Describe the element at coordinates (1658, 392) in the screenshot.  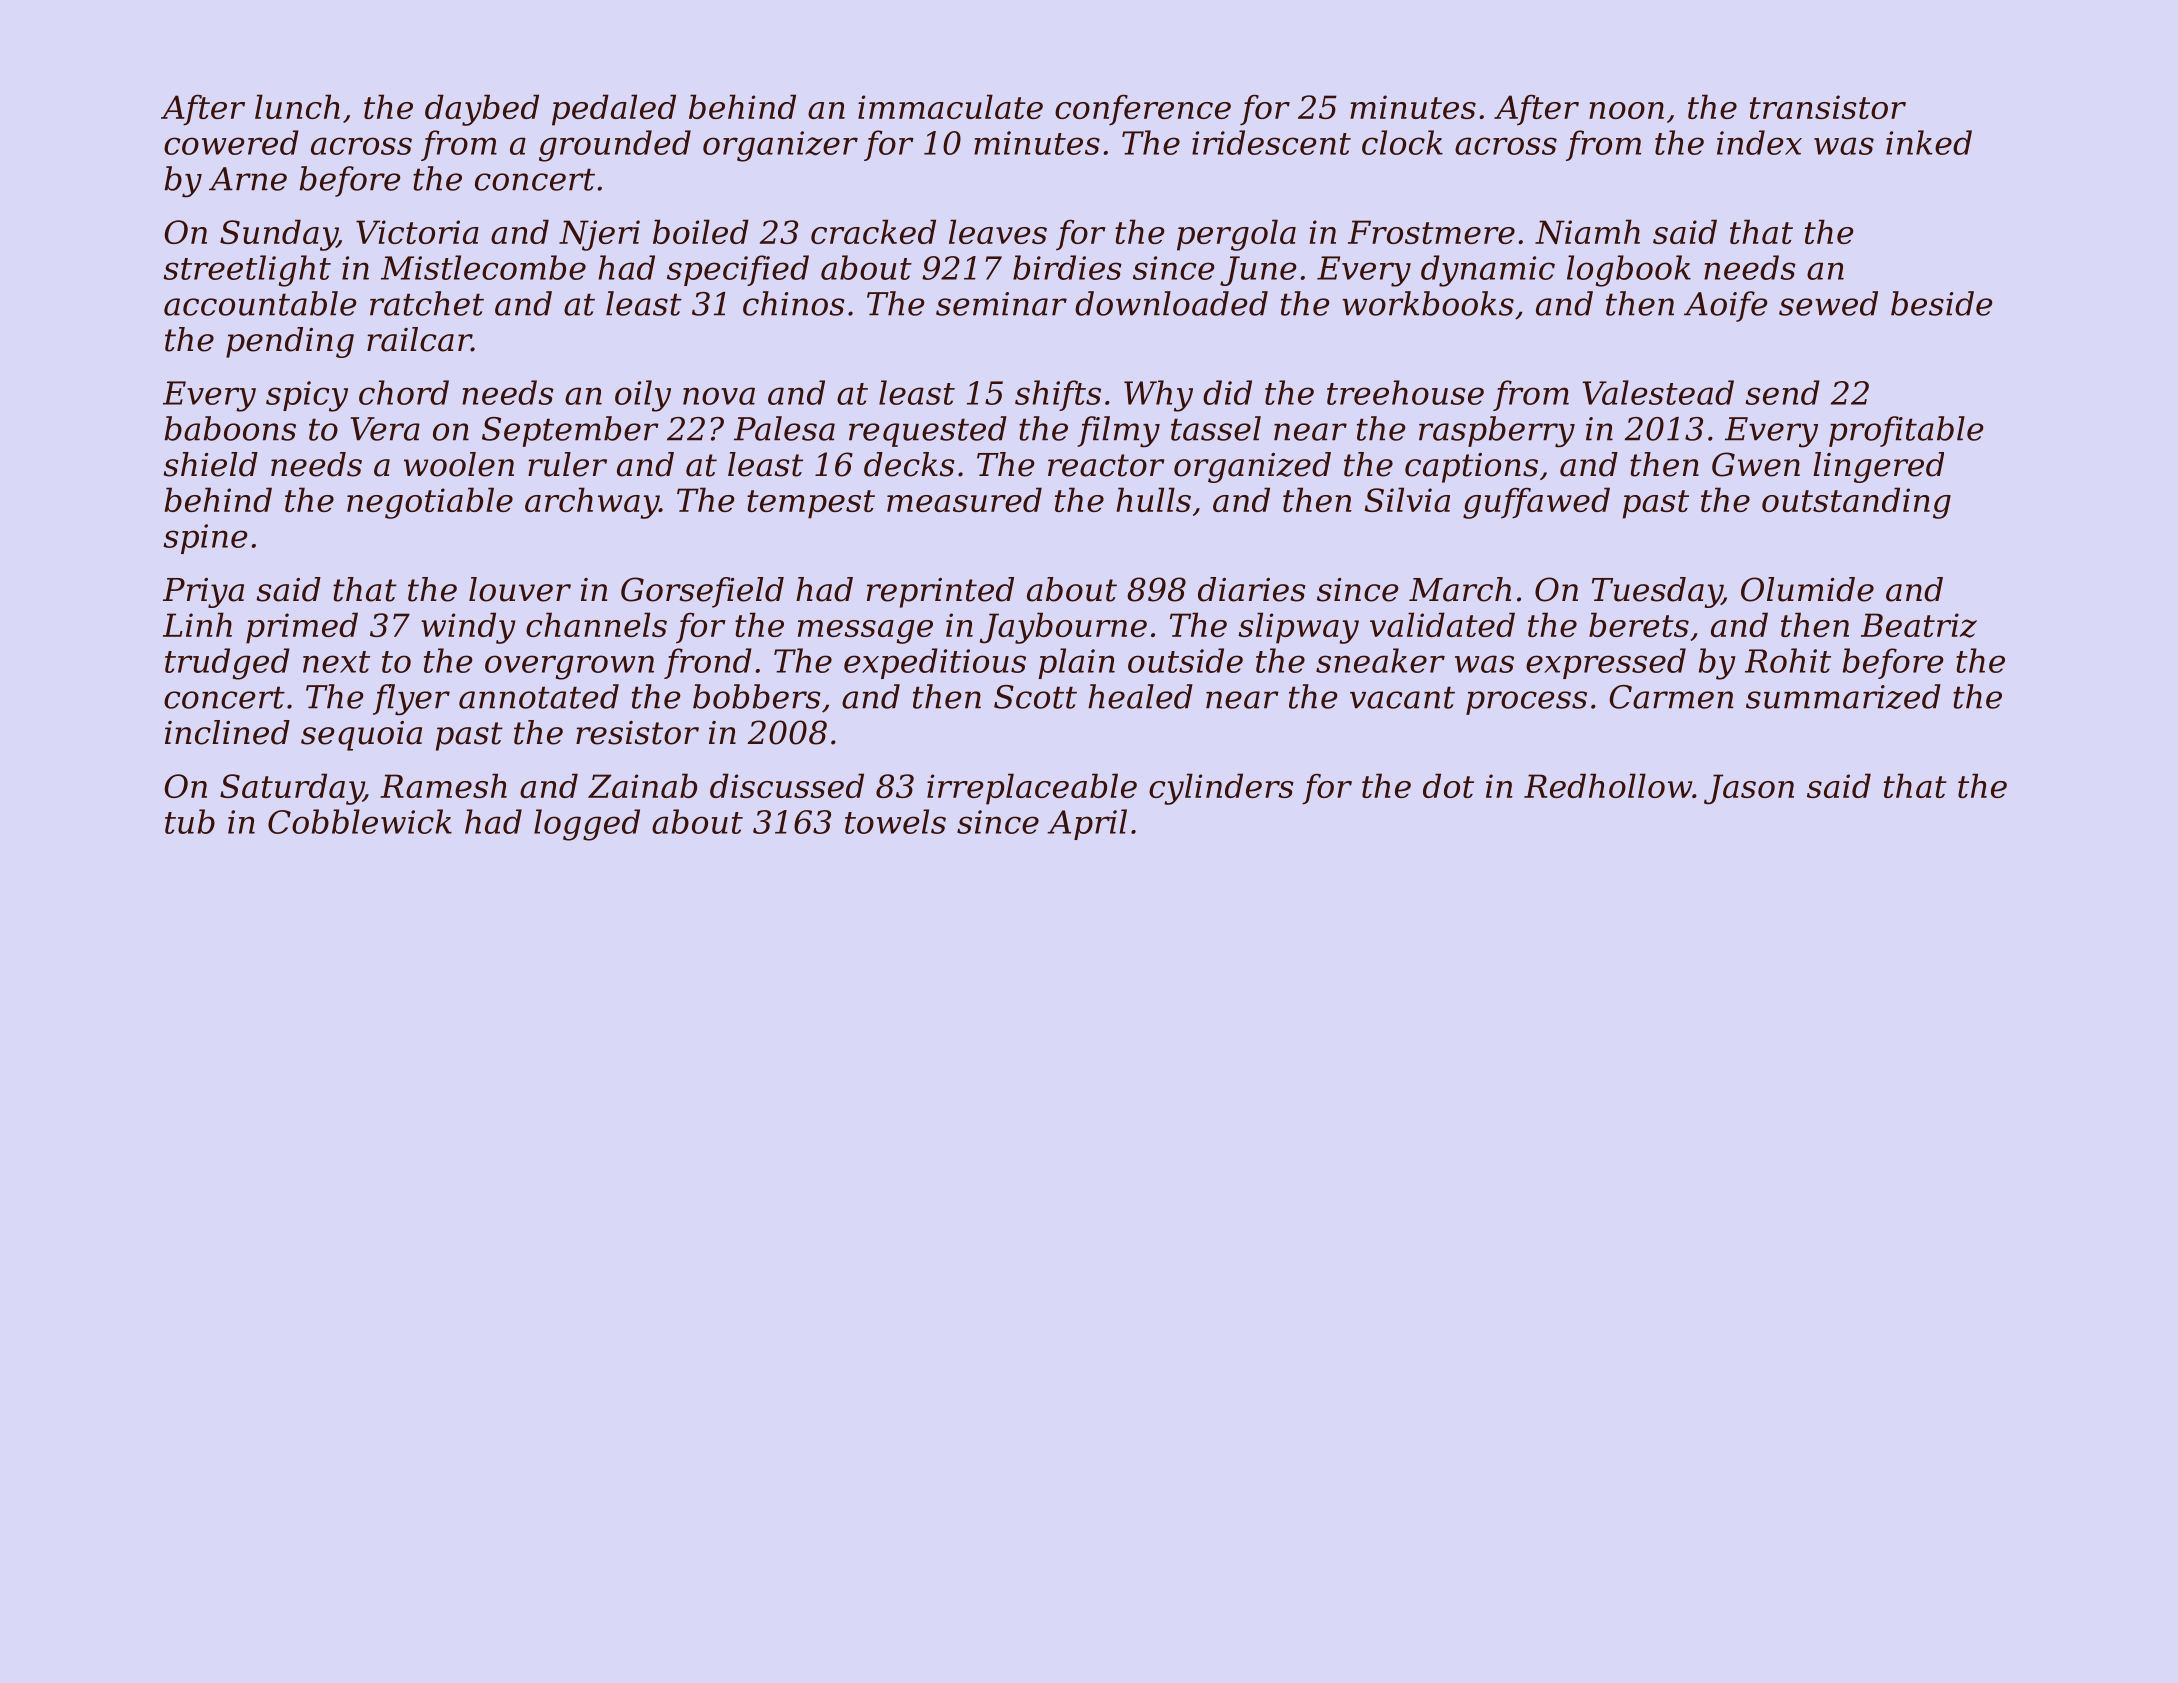
I see `Valestead` at that location.
